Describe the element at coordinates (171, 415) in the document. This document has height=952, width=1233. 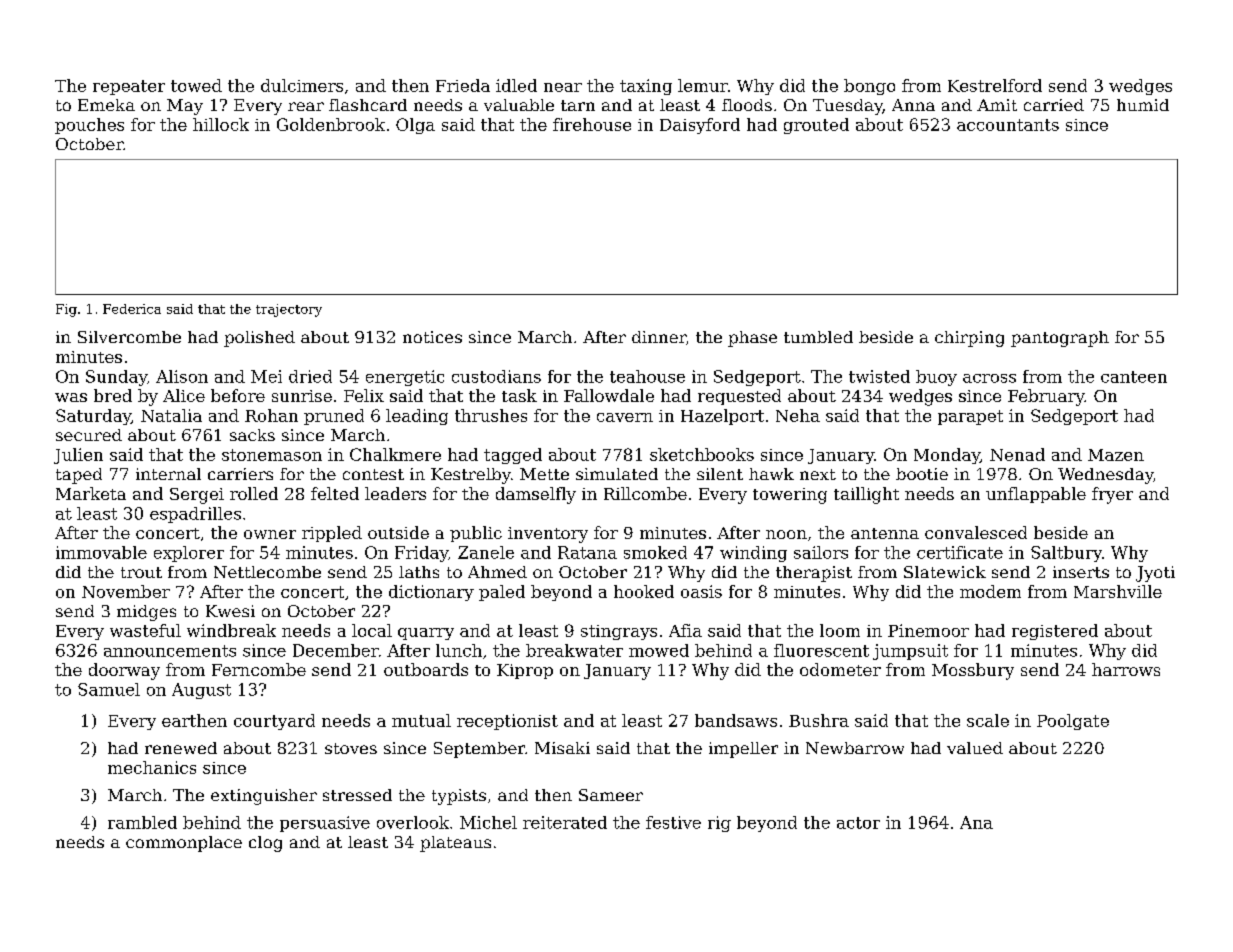
I see `Natalia` at that location.
